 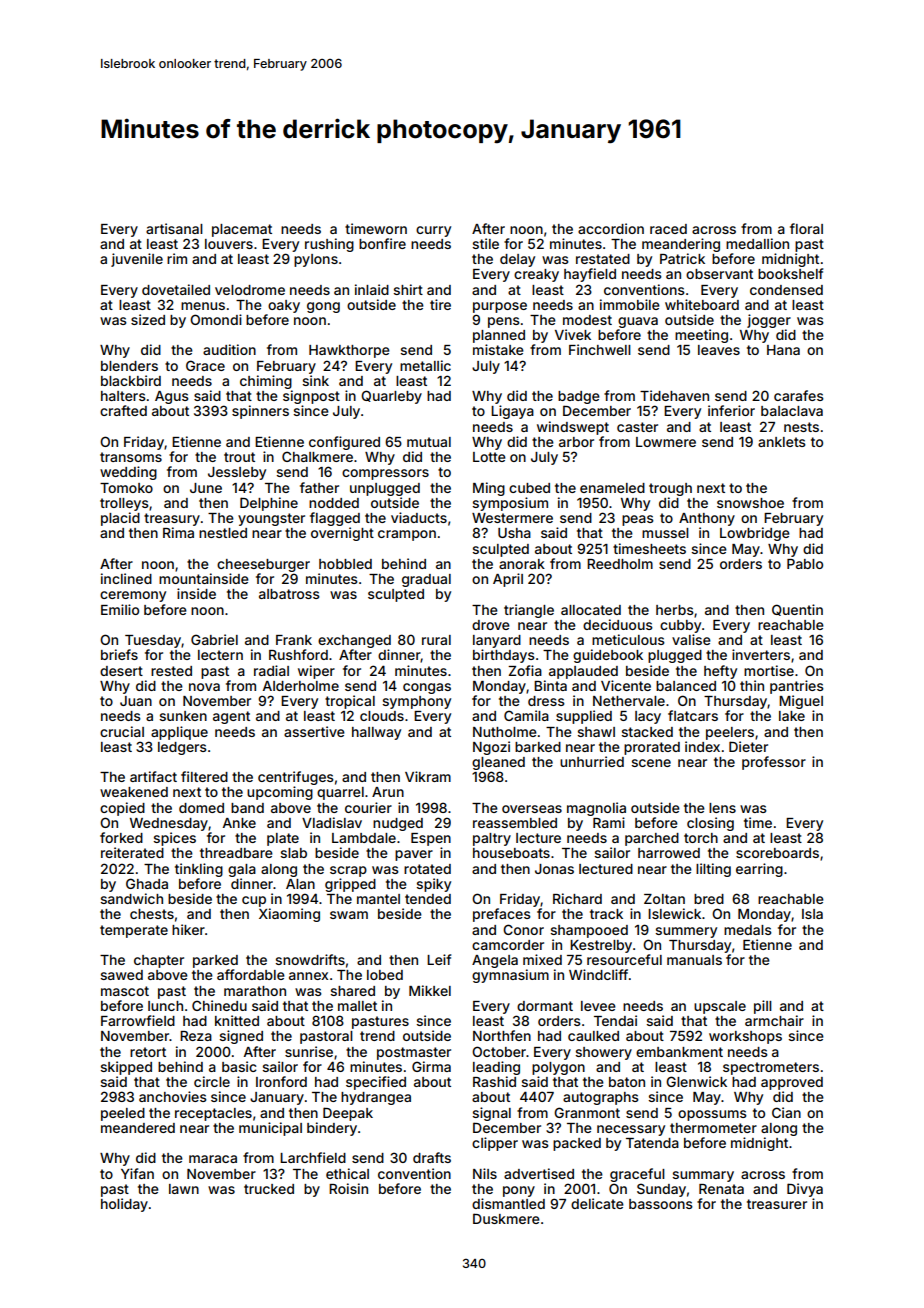 I want to click on floral, so click(x=806, y=228).
